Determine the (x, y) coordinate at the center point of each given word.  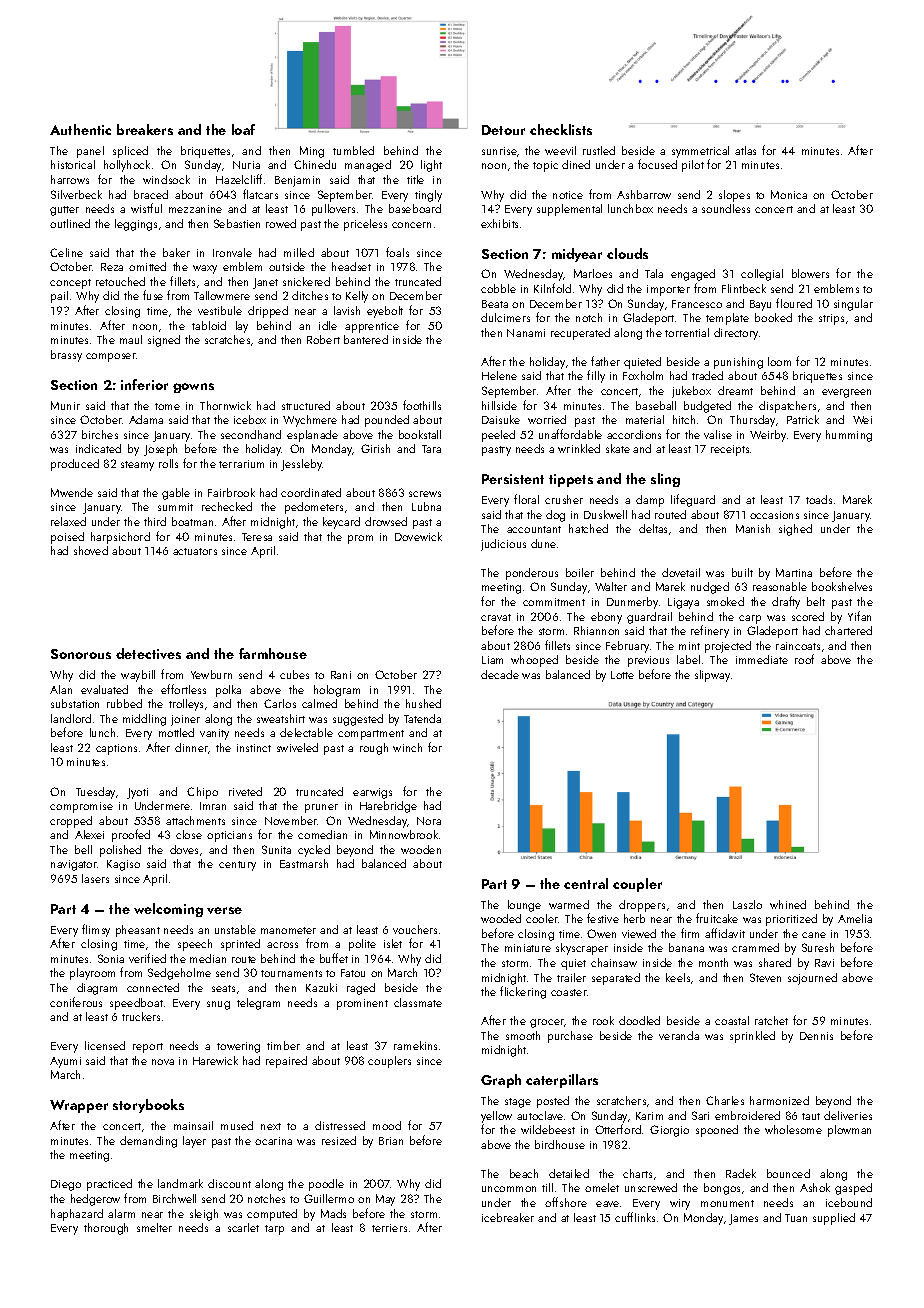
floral (526, 499)
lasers (95, 878)
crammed (755, 947)
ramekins (415, 1045)
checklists (561, 129)
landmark (180, 1183)
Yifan (859, 616)
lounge (524, 906)
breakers (145, 129)
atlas (745, 150)
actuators (195, 551)
